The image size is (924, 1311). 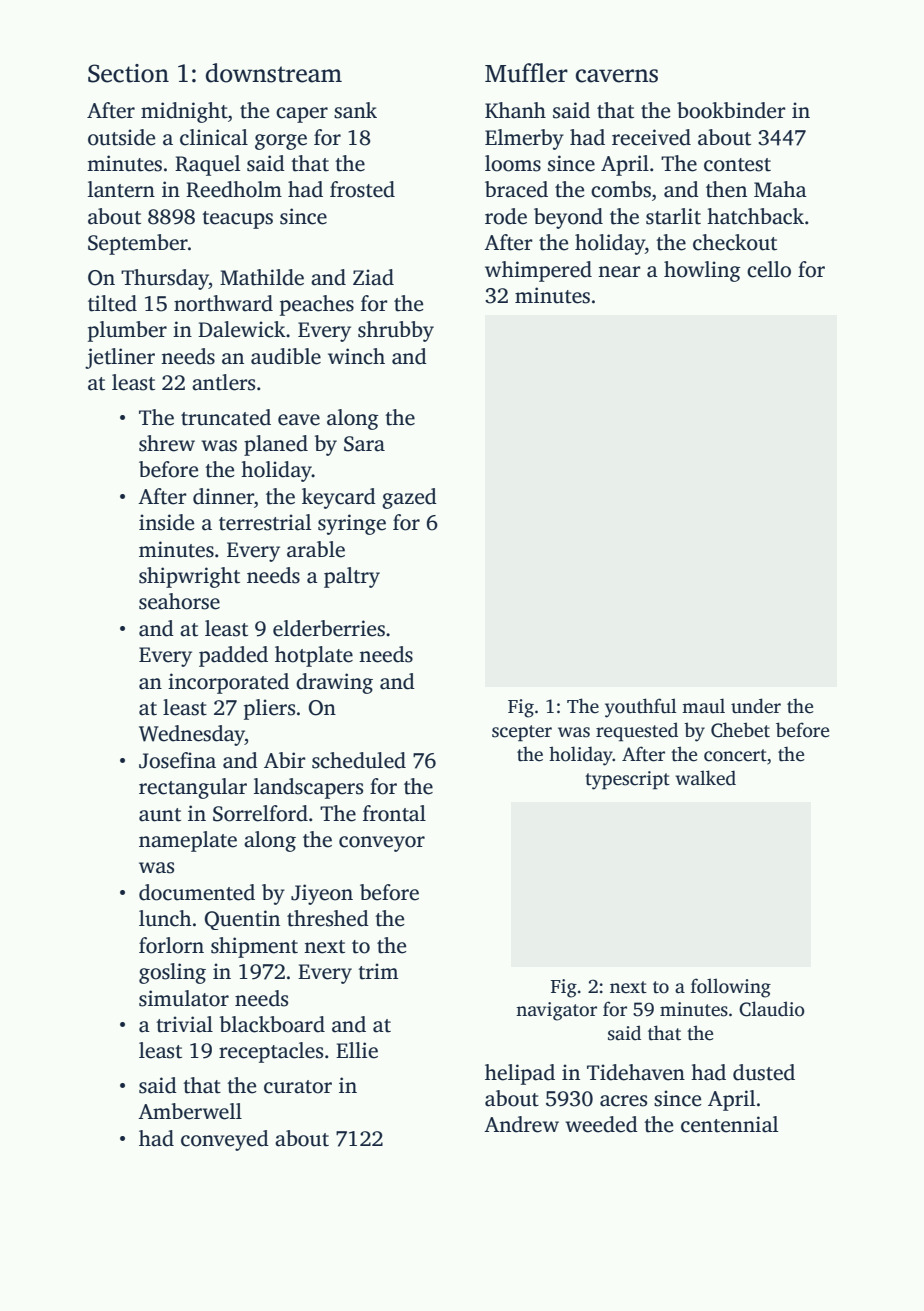 What do you see at coordinates (352, 577) in the screenshot?
I see `paltry` at bounding box center [352, 577].
